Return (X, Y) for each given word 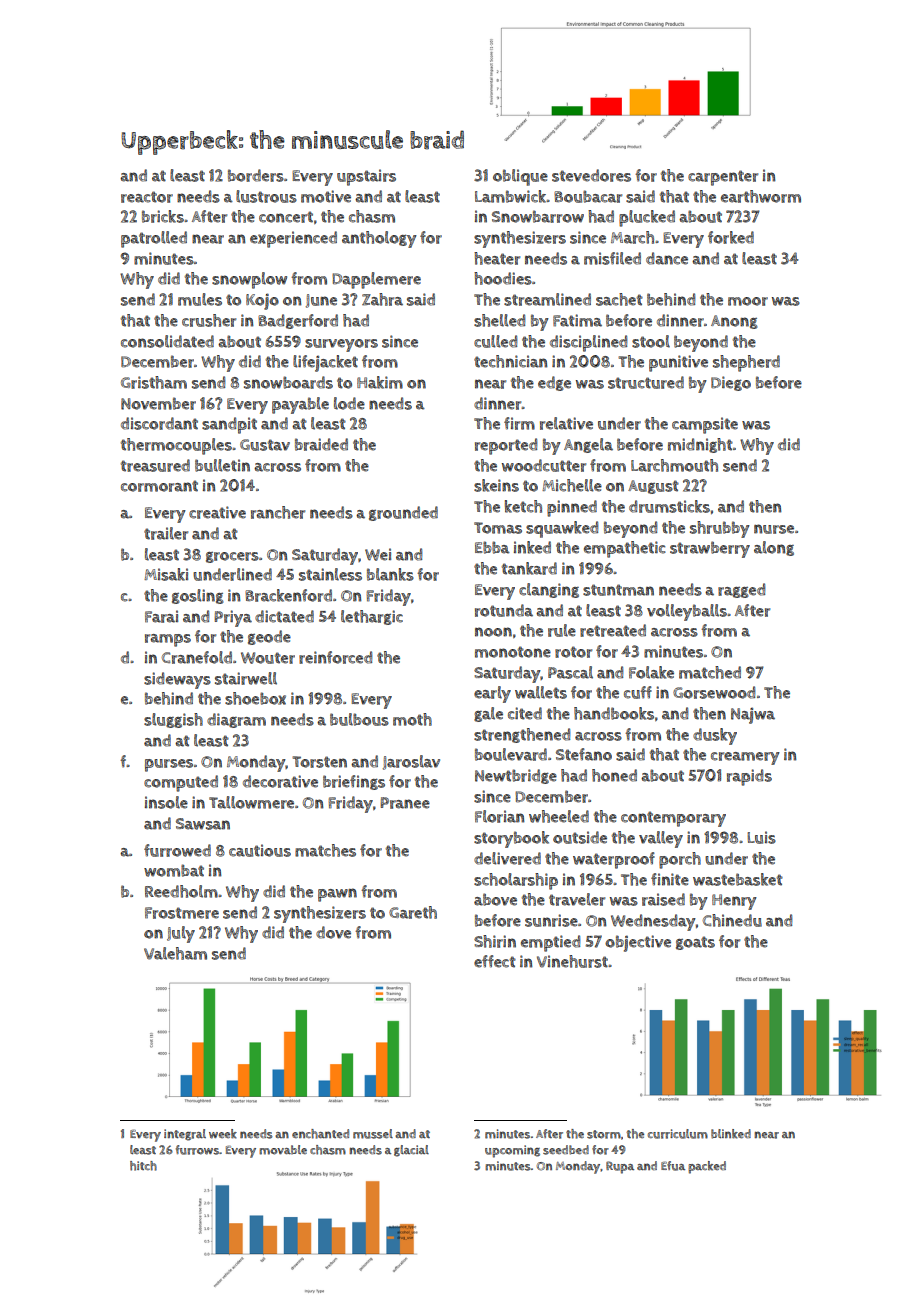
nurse (774, 529)
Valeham (175, 953)
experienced (293, 239)
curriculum (678, 1134)
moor (748, 301)
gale (488, 714)
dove (333, 932)
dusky (715, 736)
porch (680, 860)
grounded (403, 513)
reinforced (335, 657)
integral (185, 1135)
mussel (373, 1134)
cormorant (159, 486)
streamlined (547, 299)
